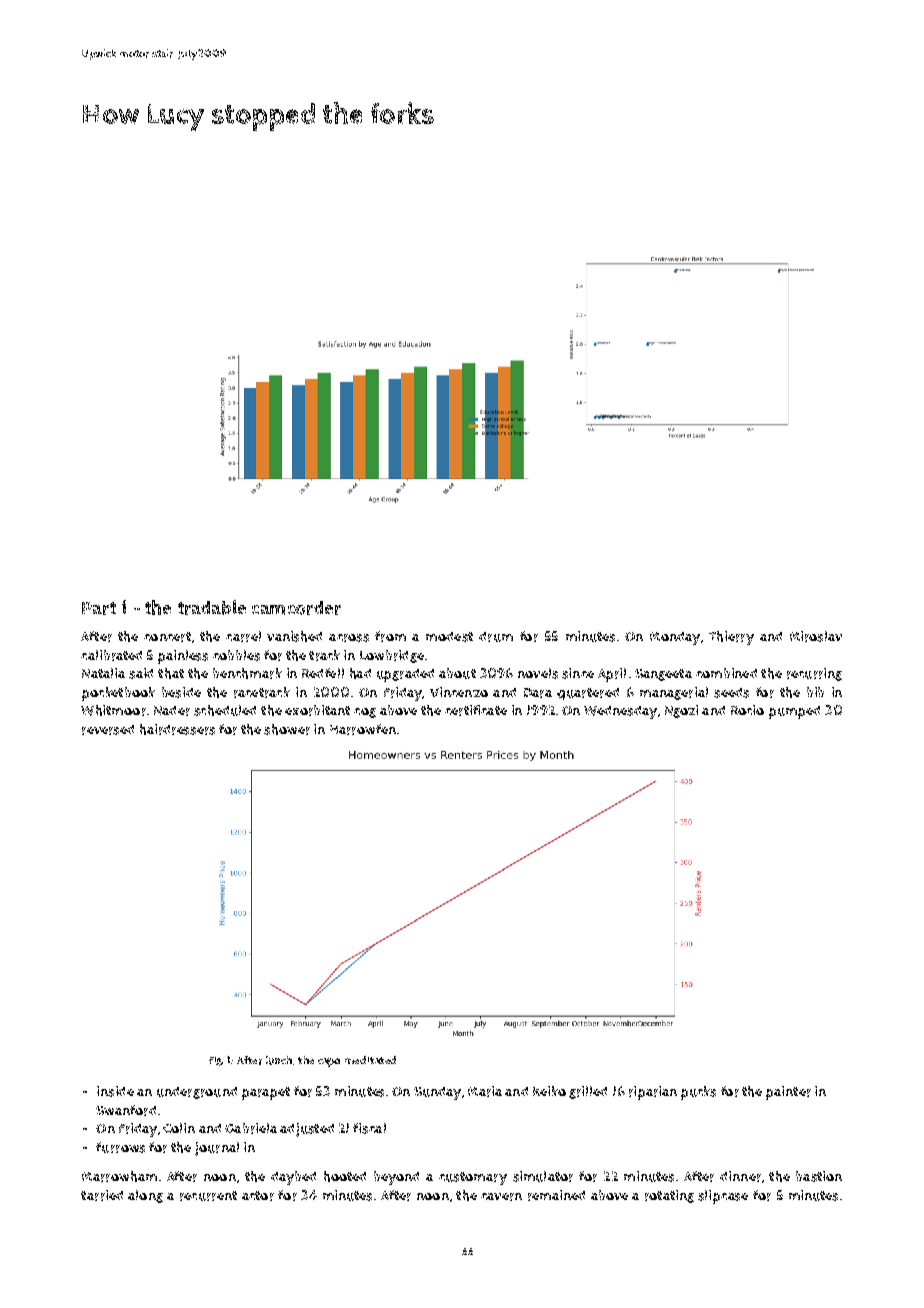 This screenshot has width=924, height=1308. What do you see at coordinates (363, 729) in the screenshot?
I see `Harrowfen` at bounding box center [363, 729].
